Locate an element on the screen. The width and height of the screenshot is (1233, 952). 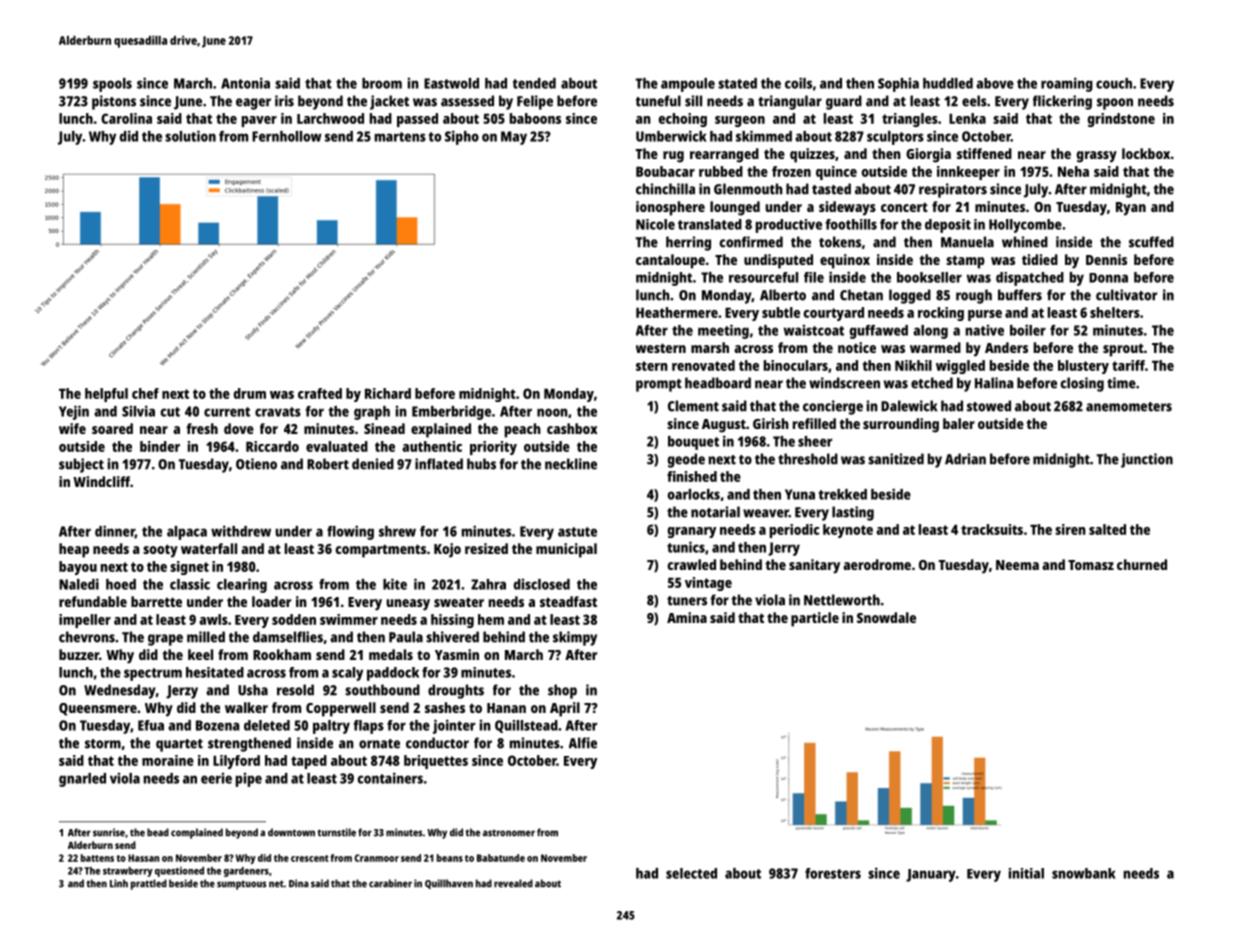
Windcliff is located at coordinates (101, 481).
